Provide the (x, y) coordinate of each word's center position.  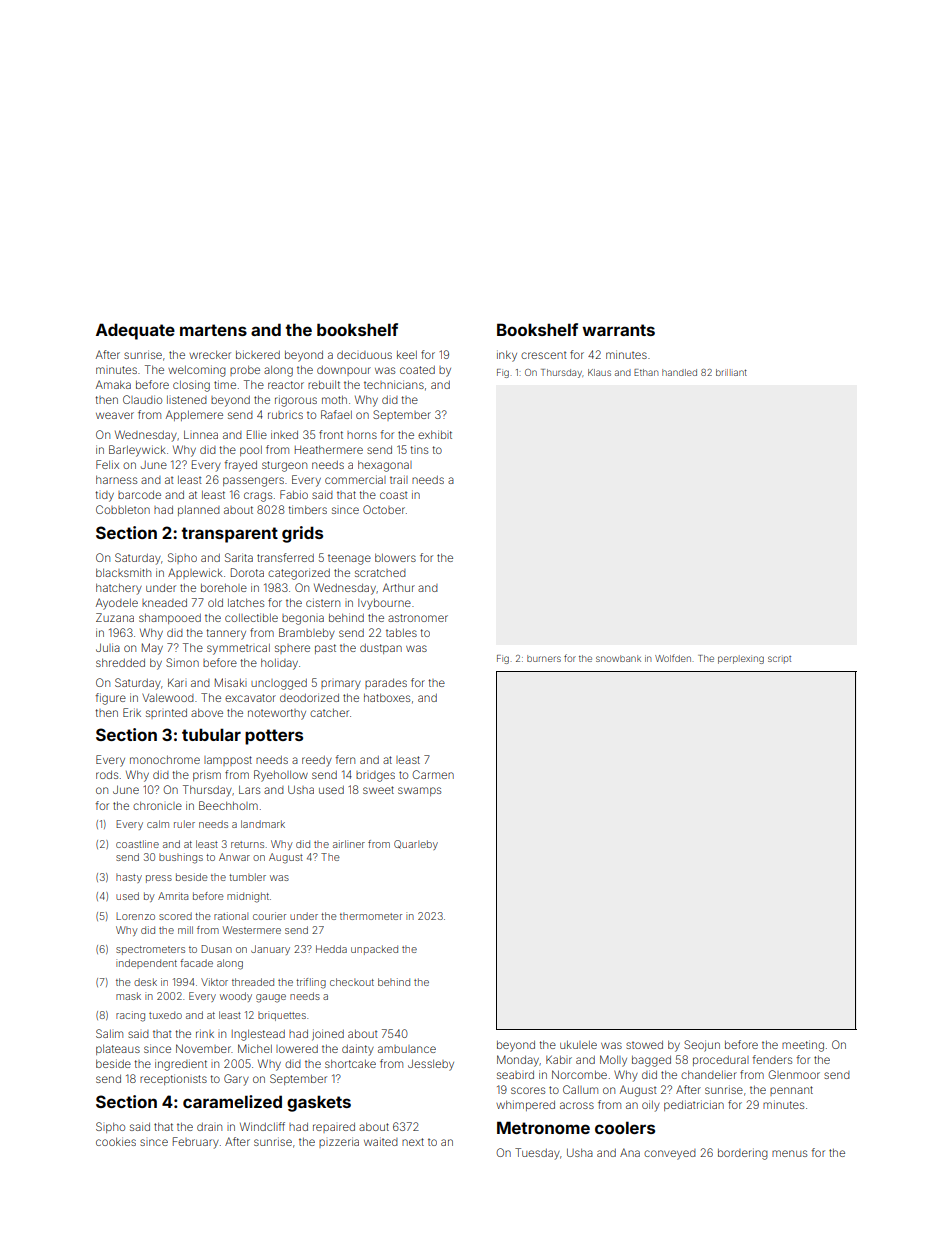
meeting (803, 1046)
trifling (311, 983)
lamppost (228, 761)
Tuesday (537, 1154)
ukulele (578, 1045)
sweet (378, 790)
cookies (116, 1141)
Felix (107, 464)
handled (679, 372)
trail (399, 479)
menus (789, 1153)
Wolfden (673, 658)
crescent (544, 355)
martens (213, 330)
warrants (618, 330)
